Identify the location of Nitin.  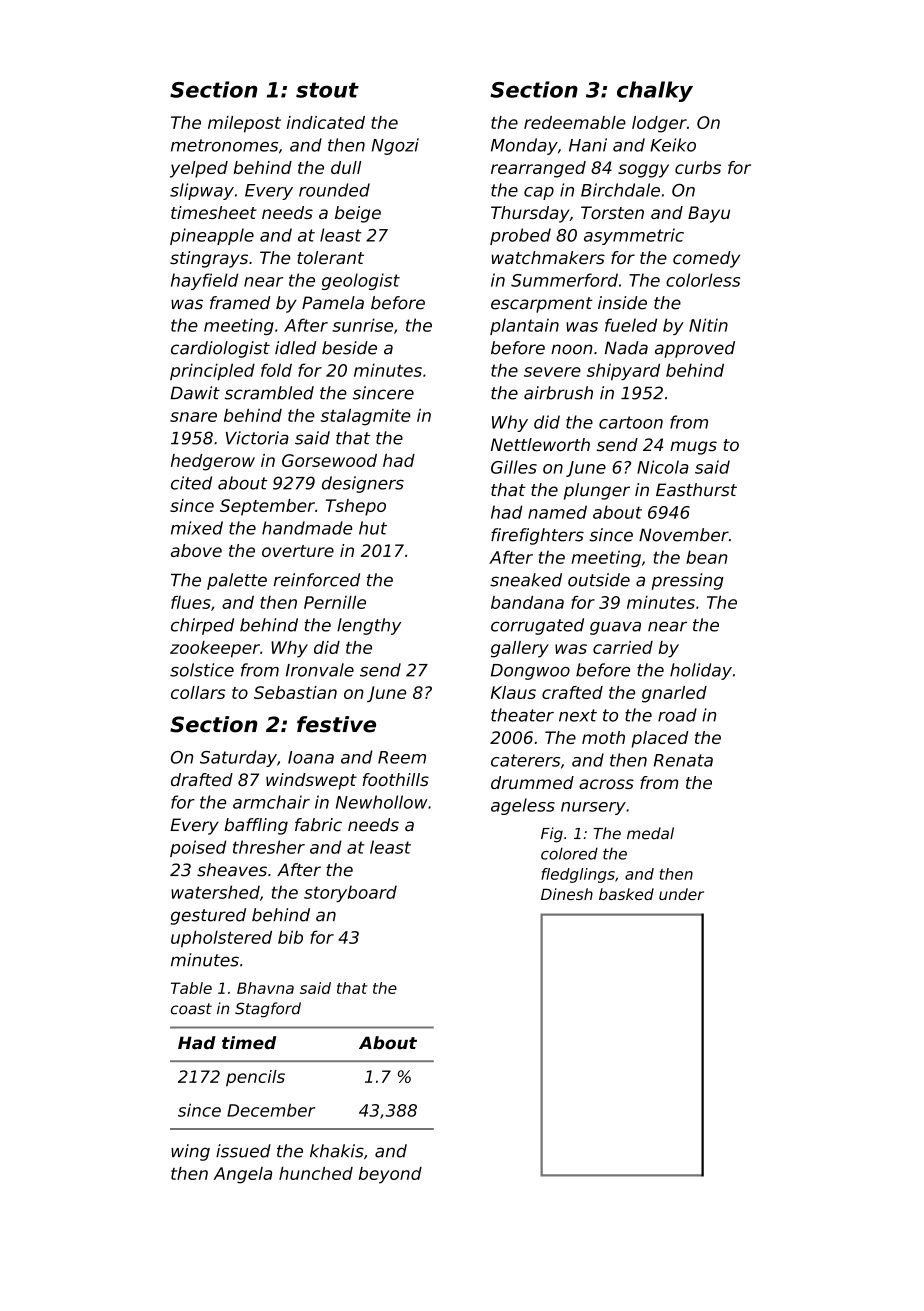
(708, 325).
